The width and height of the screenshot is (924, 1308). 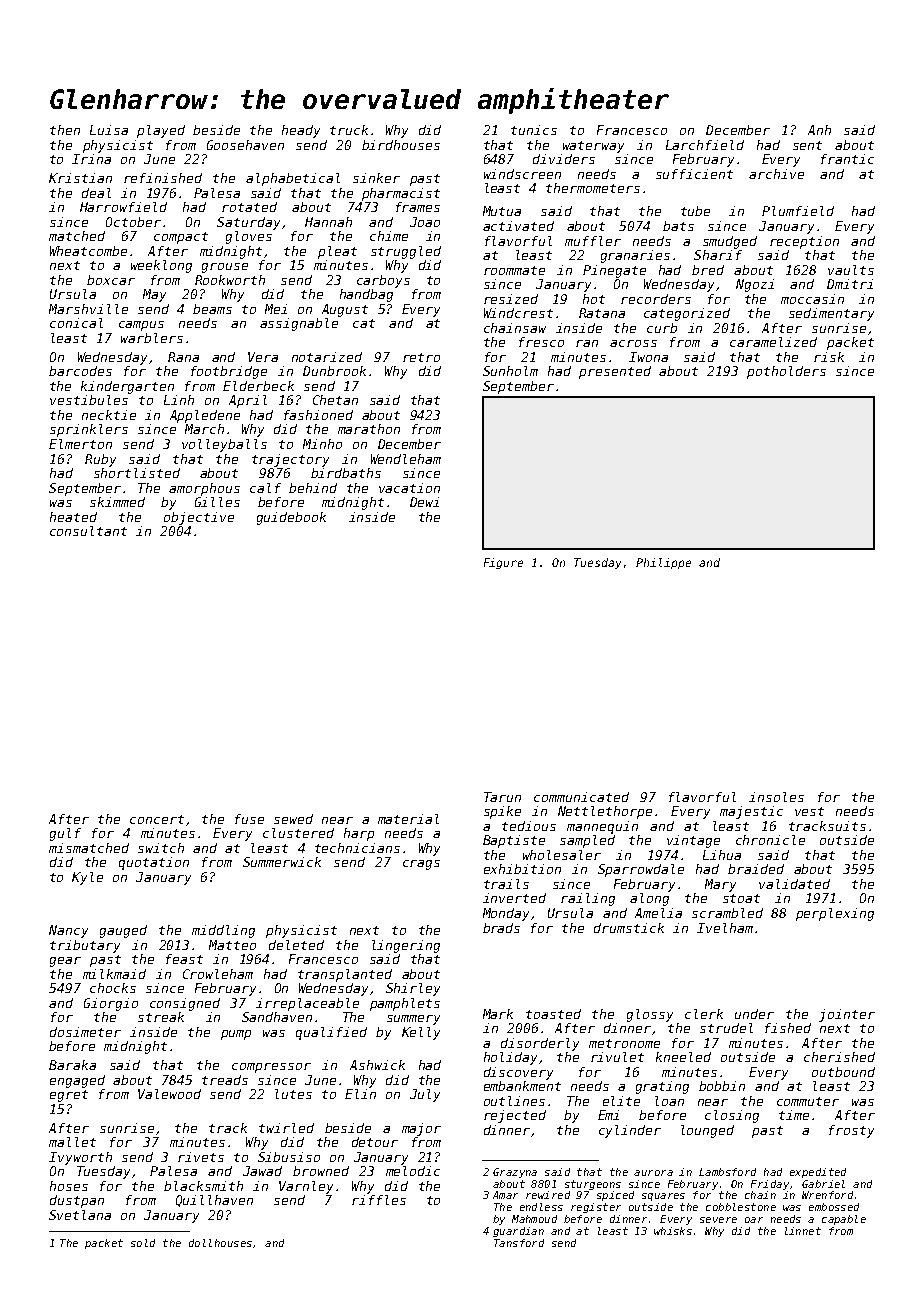 I want to click on Wheatcombe, so click(x=88, y=251).
